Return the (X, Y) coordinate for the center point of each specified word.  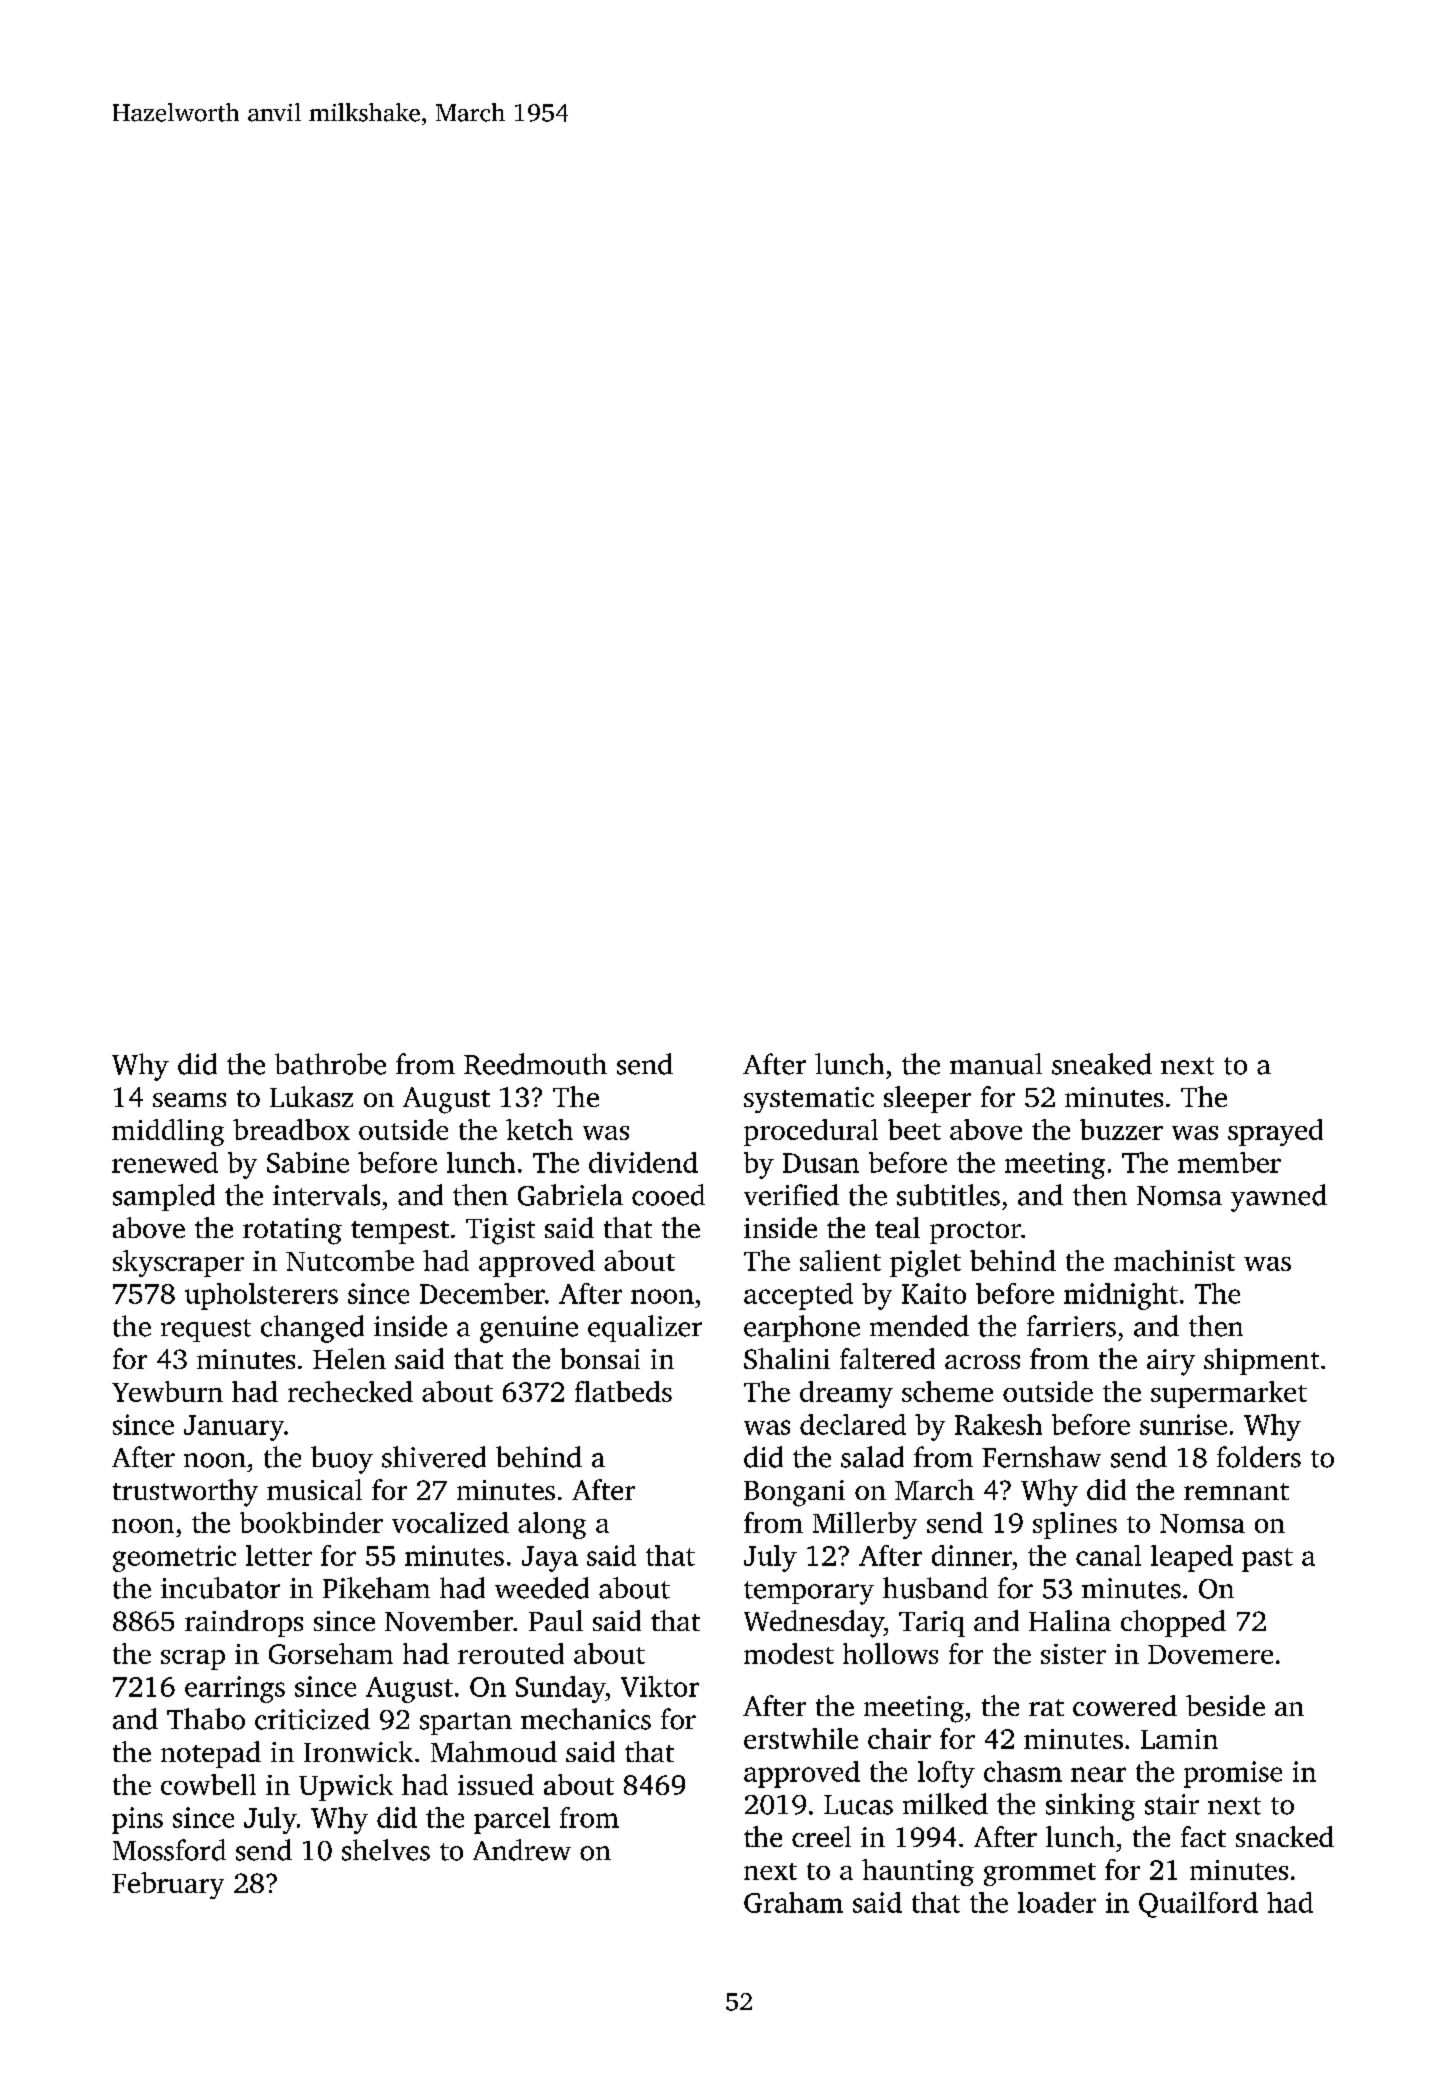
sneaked (1102, 1064)
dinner (972, 1555)
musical (314, 1489)
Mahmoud (494, 1751)
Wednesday (814, 1624)
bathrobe (330, 1064)
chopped (1173, 1623)
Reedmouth (535, 1064)
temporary (809, 1593)
